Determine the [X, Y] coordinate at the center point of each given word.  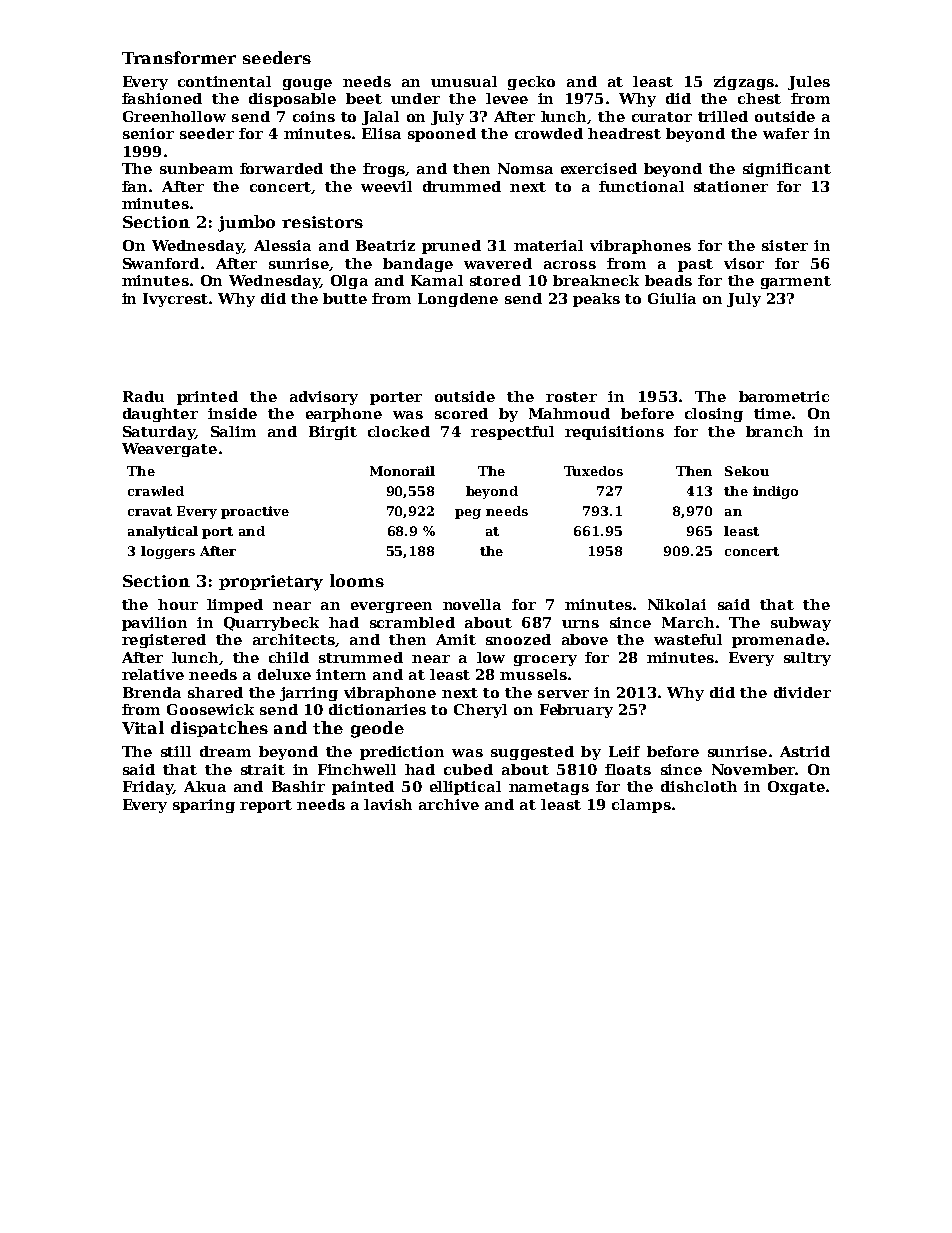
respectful [512, 433]
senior [148, 133]
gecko [531, 83]
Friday [148, 788]
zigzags [744, 83]
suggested [532, 753]
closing [714, 415]
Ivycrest [175, 300]
